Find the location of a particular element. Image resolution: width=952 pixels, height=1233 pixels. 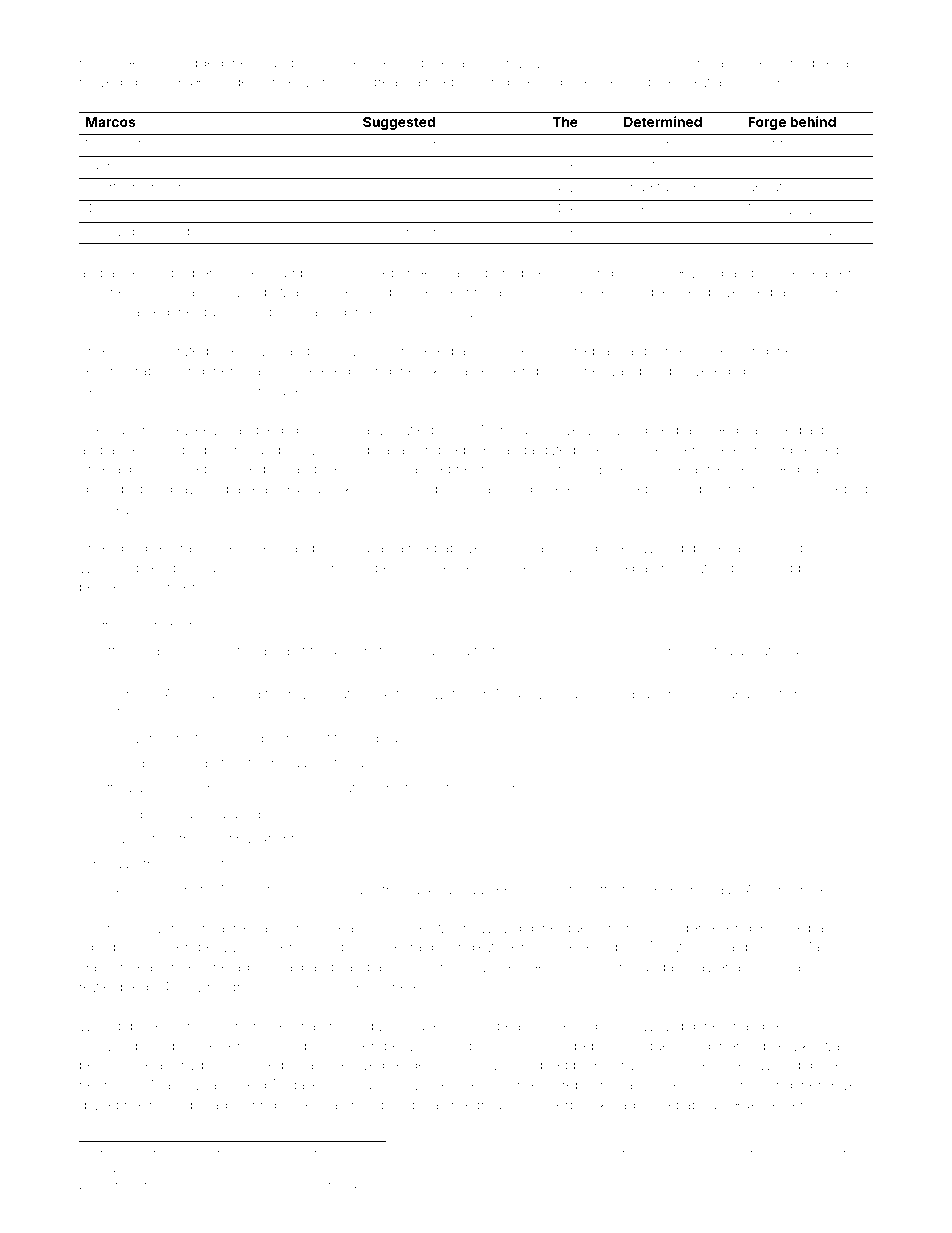

terminal is located at coordinates (701, 62).
